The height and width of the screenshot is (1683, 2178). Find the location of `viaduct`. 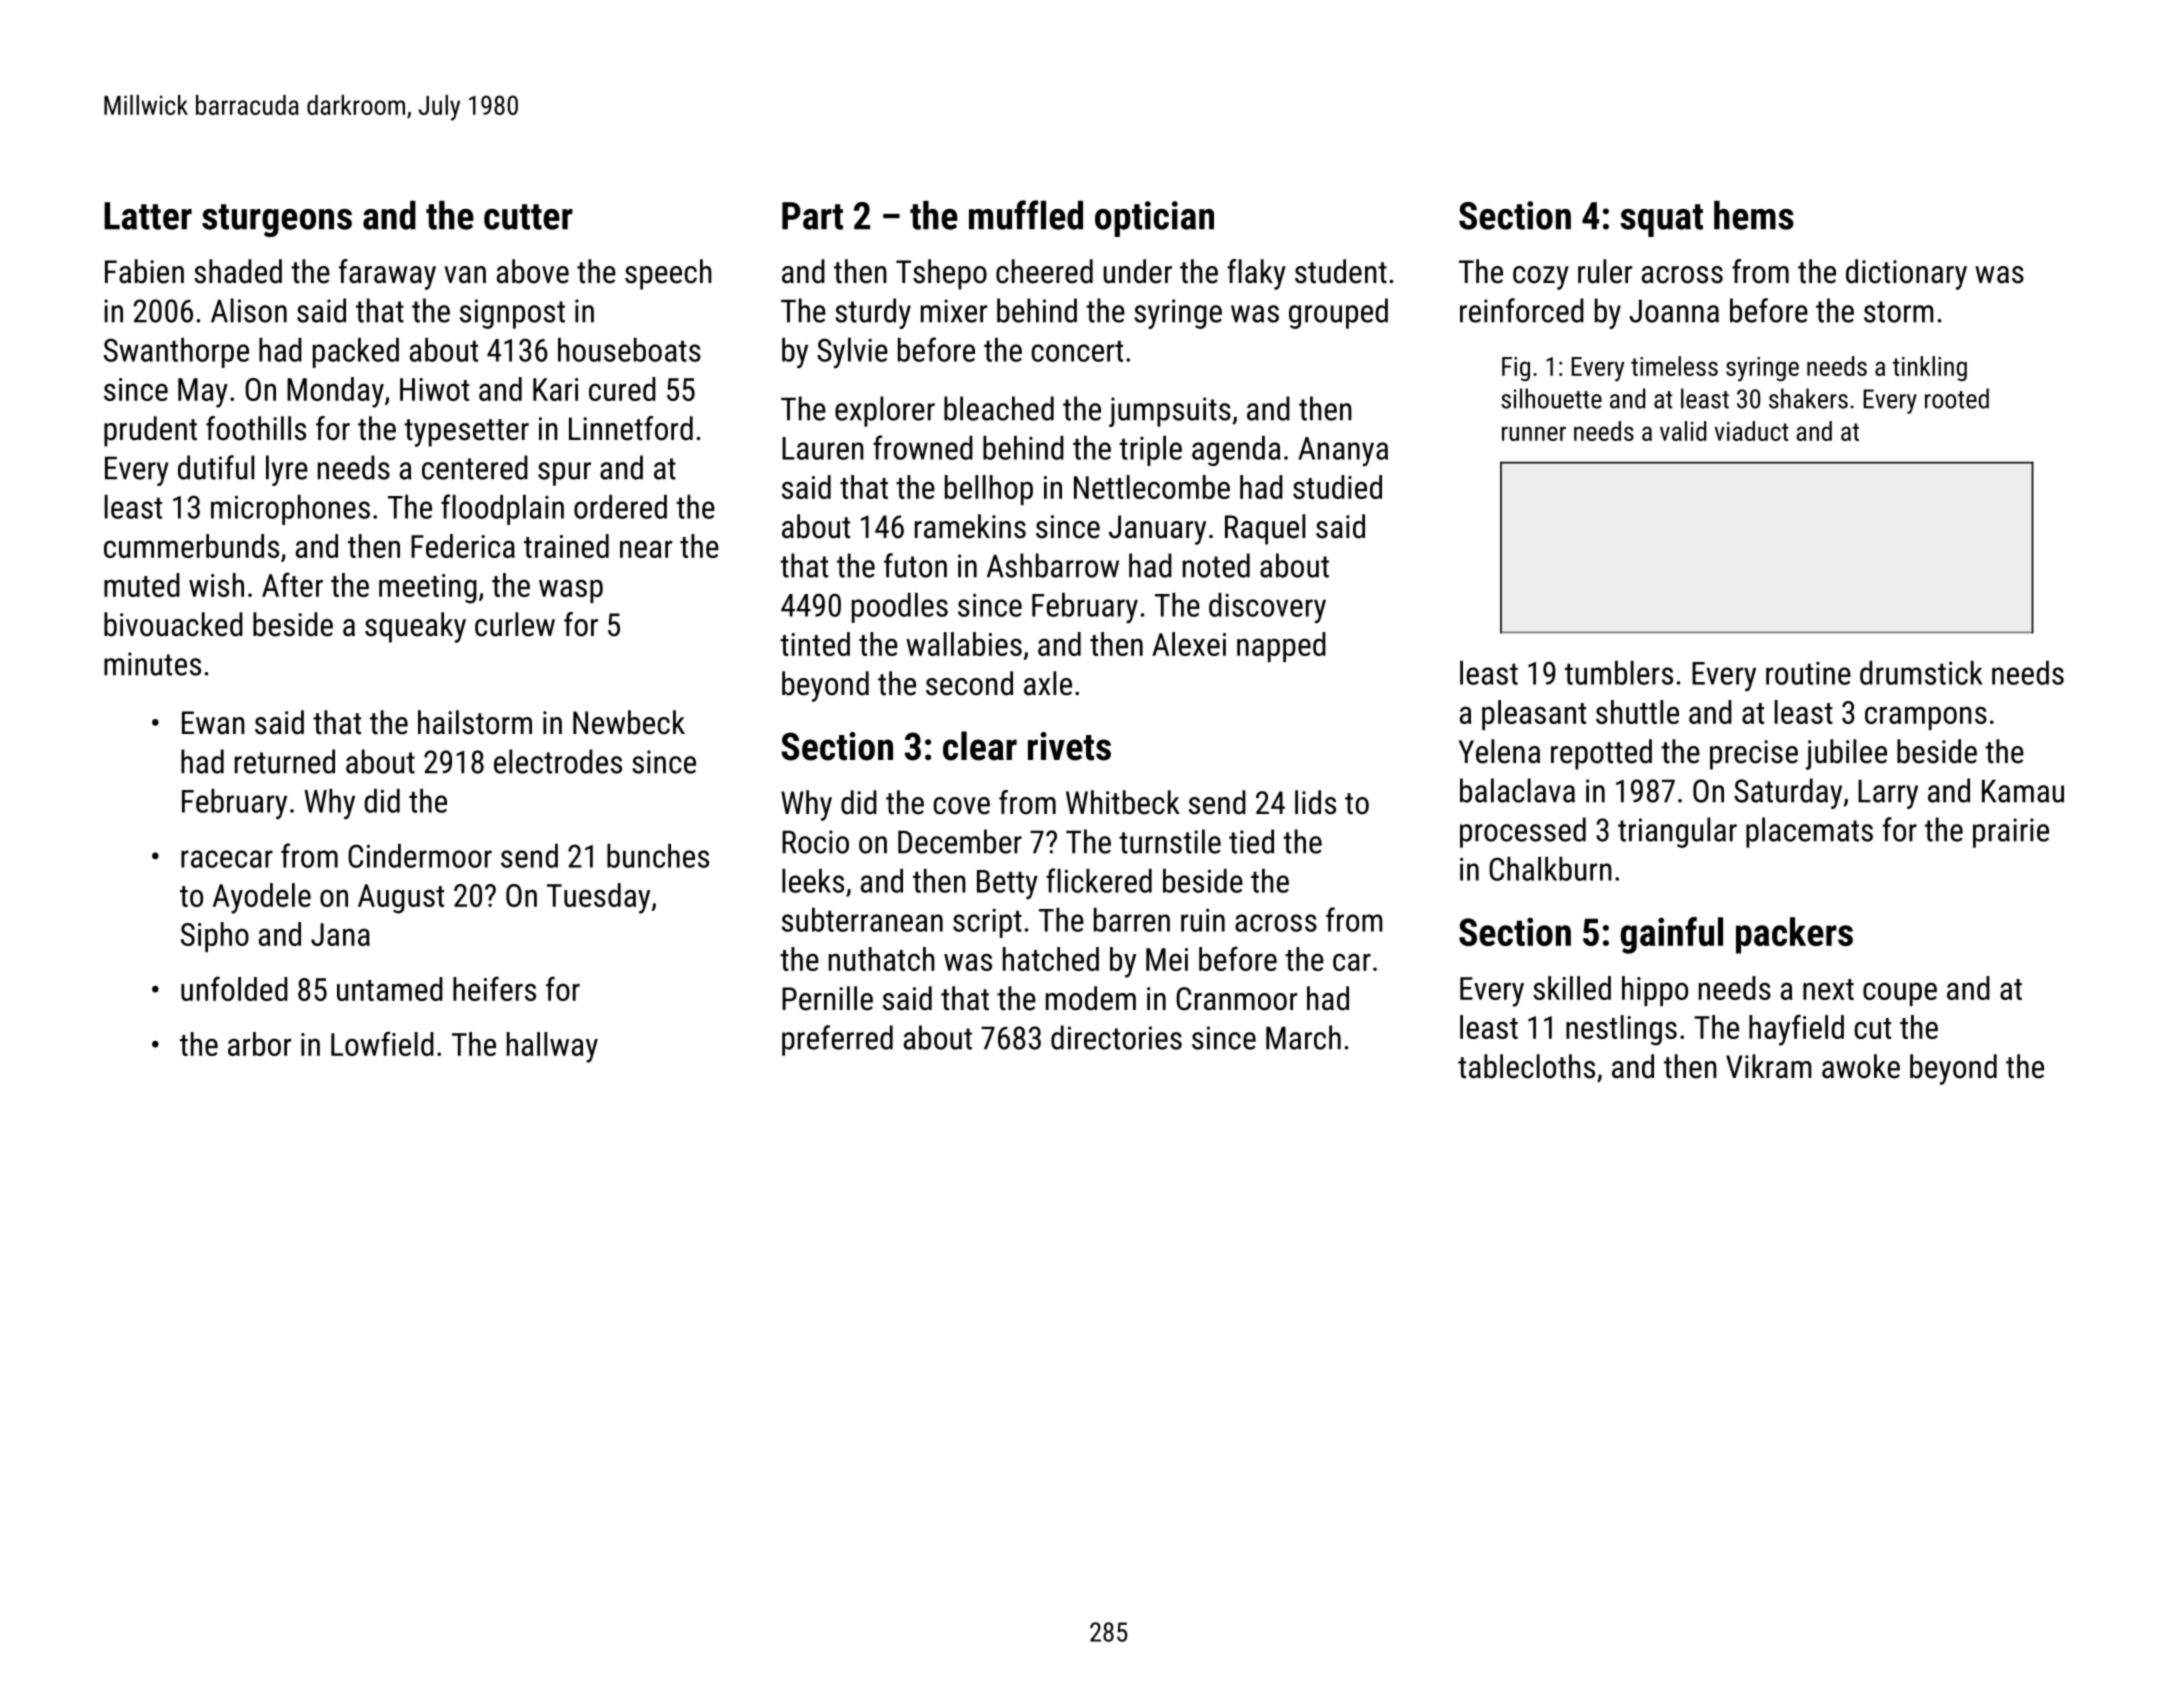

viaduct is located at coordinates (1752, 431).
